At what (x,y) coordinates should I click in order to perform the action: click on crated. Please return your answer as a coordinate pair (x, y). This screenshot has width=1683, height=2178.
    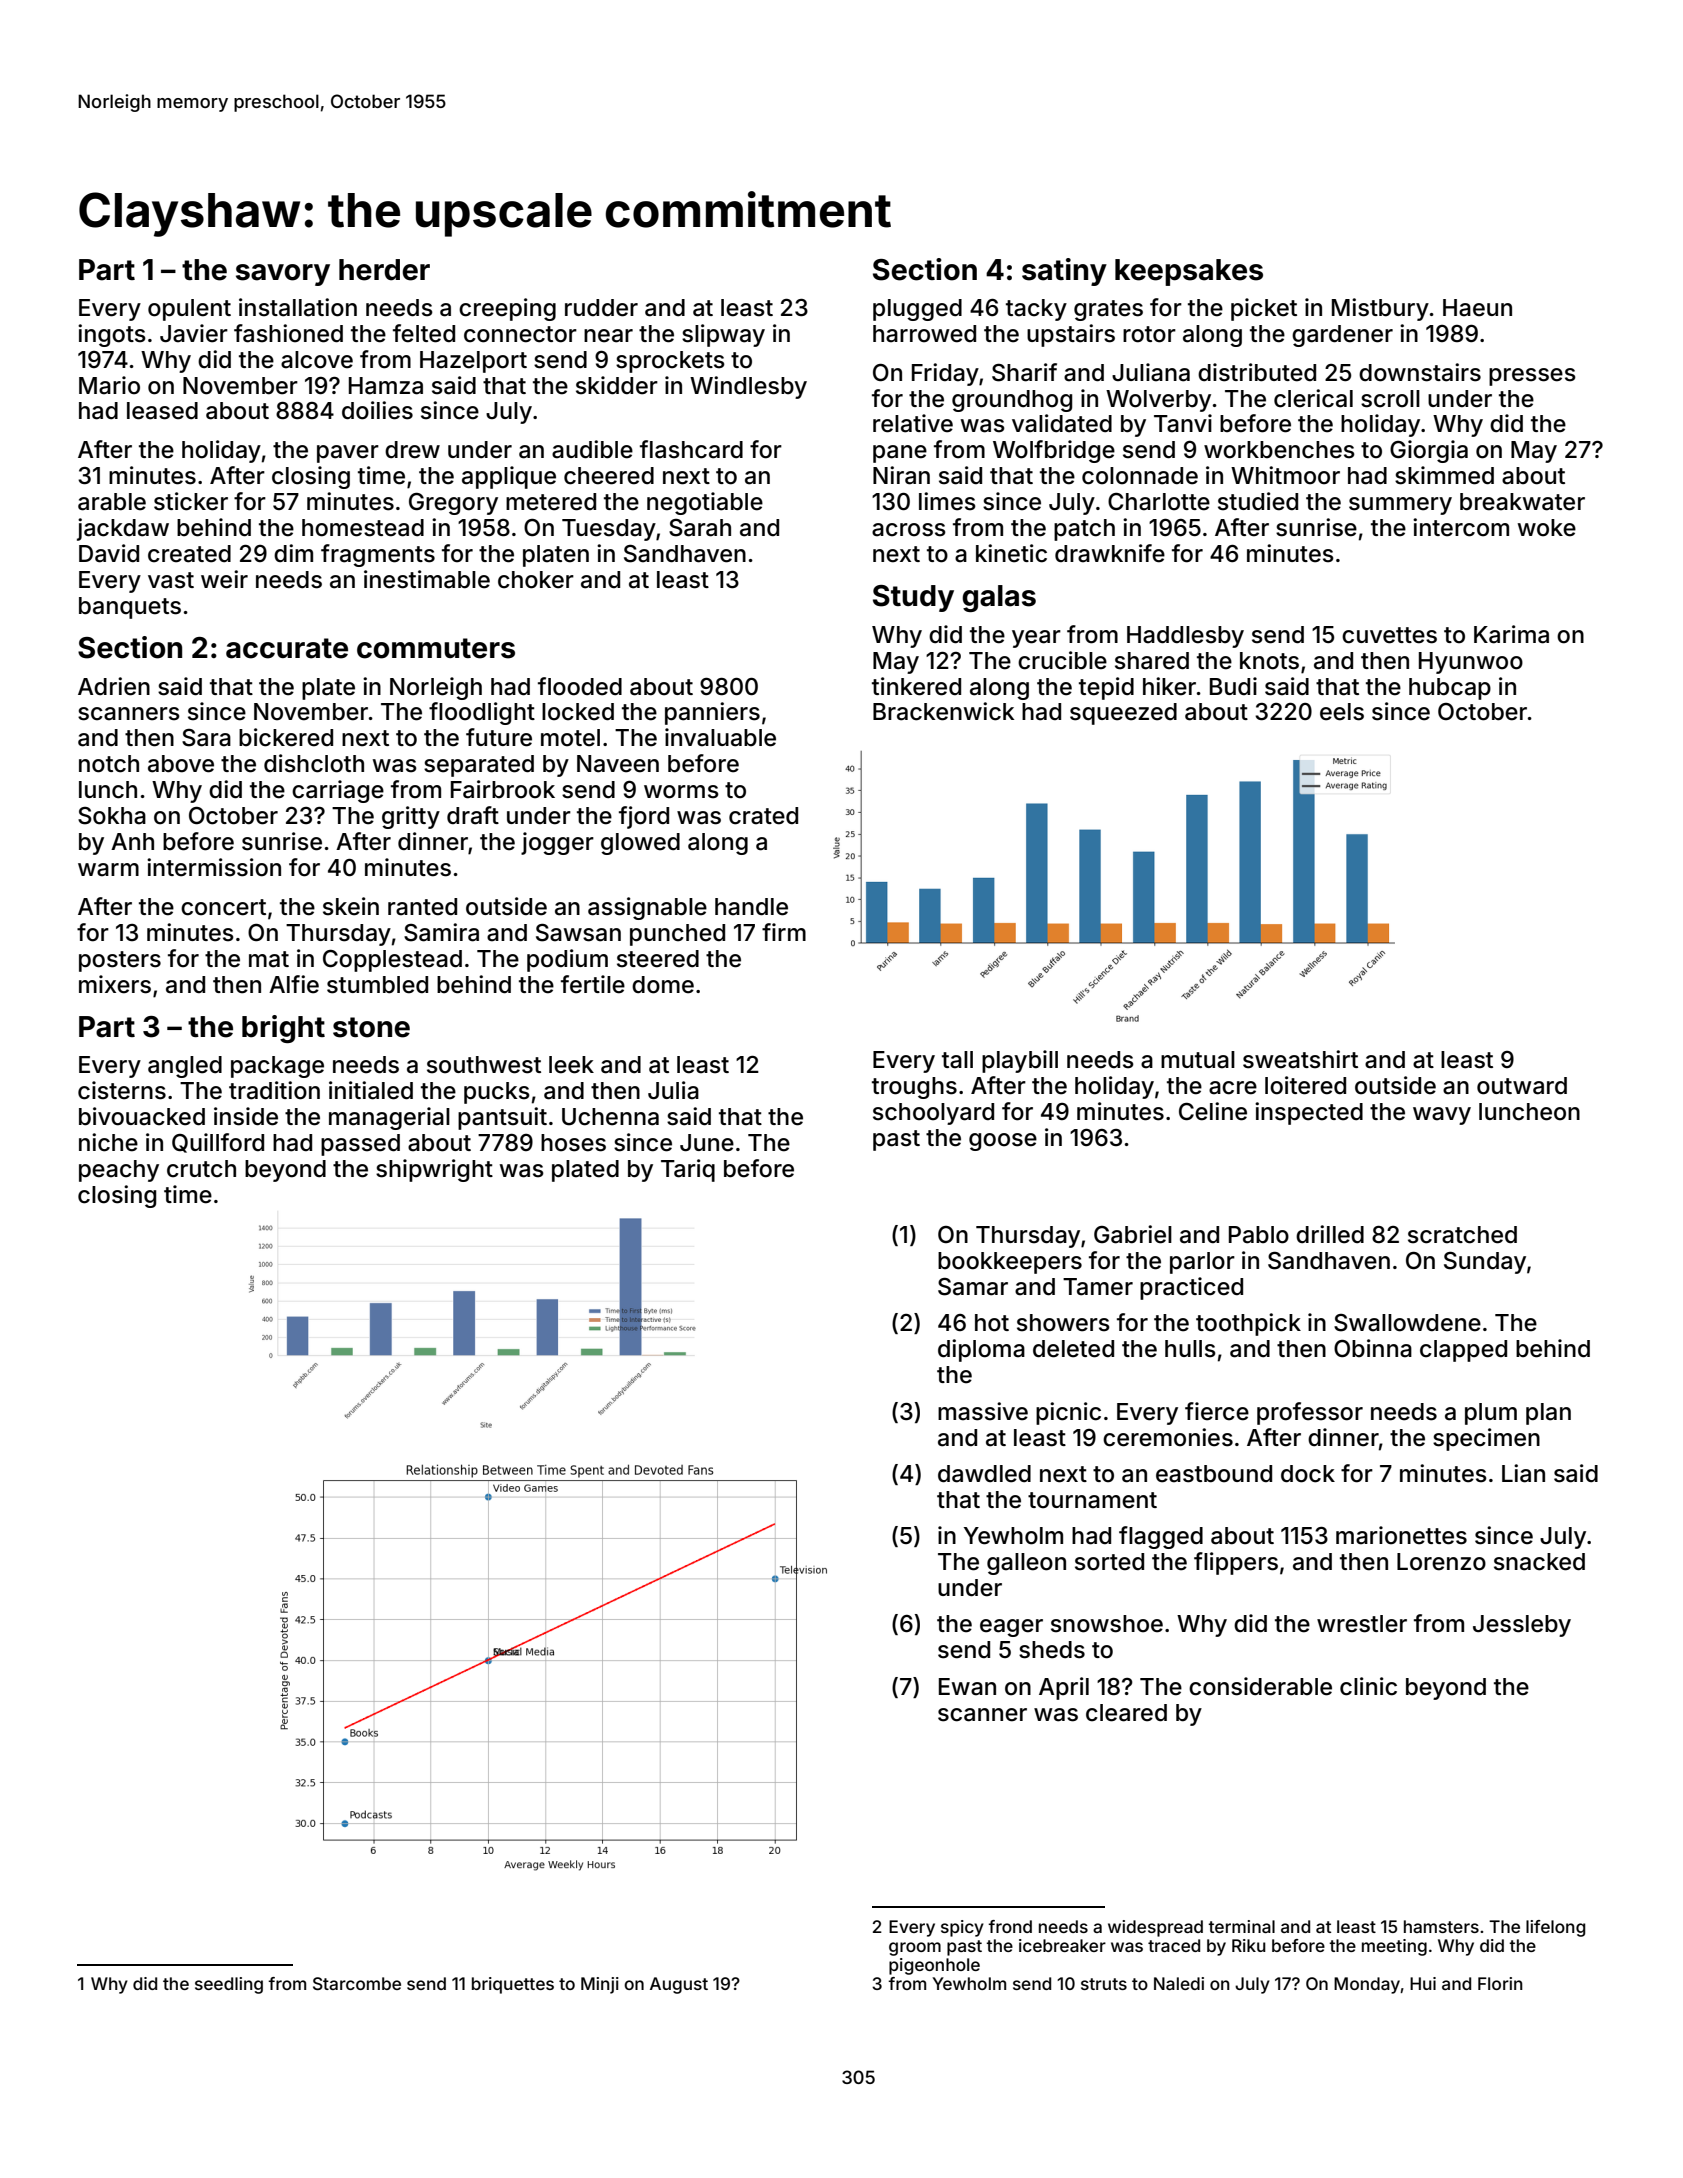
    Looking at the image, I should click on (763, 816).
